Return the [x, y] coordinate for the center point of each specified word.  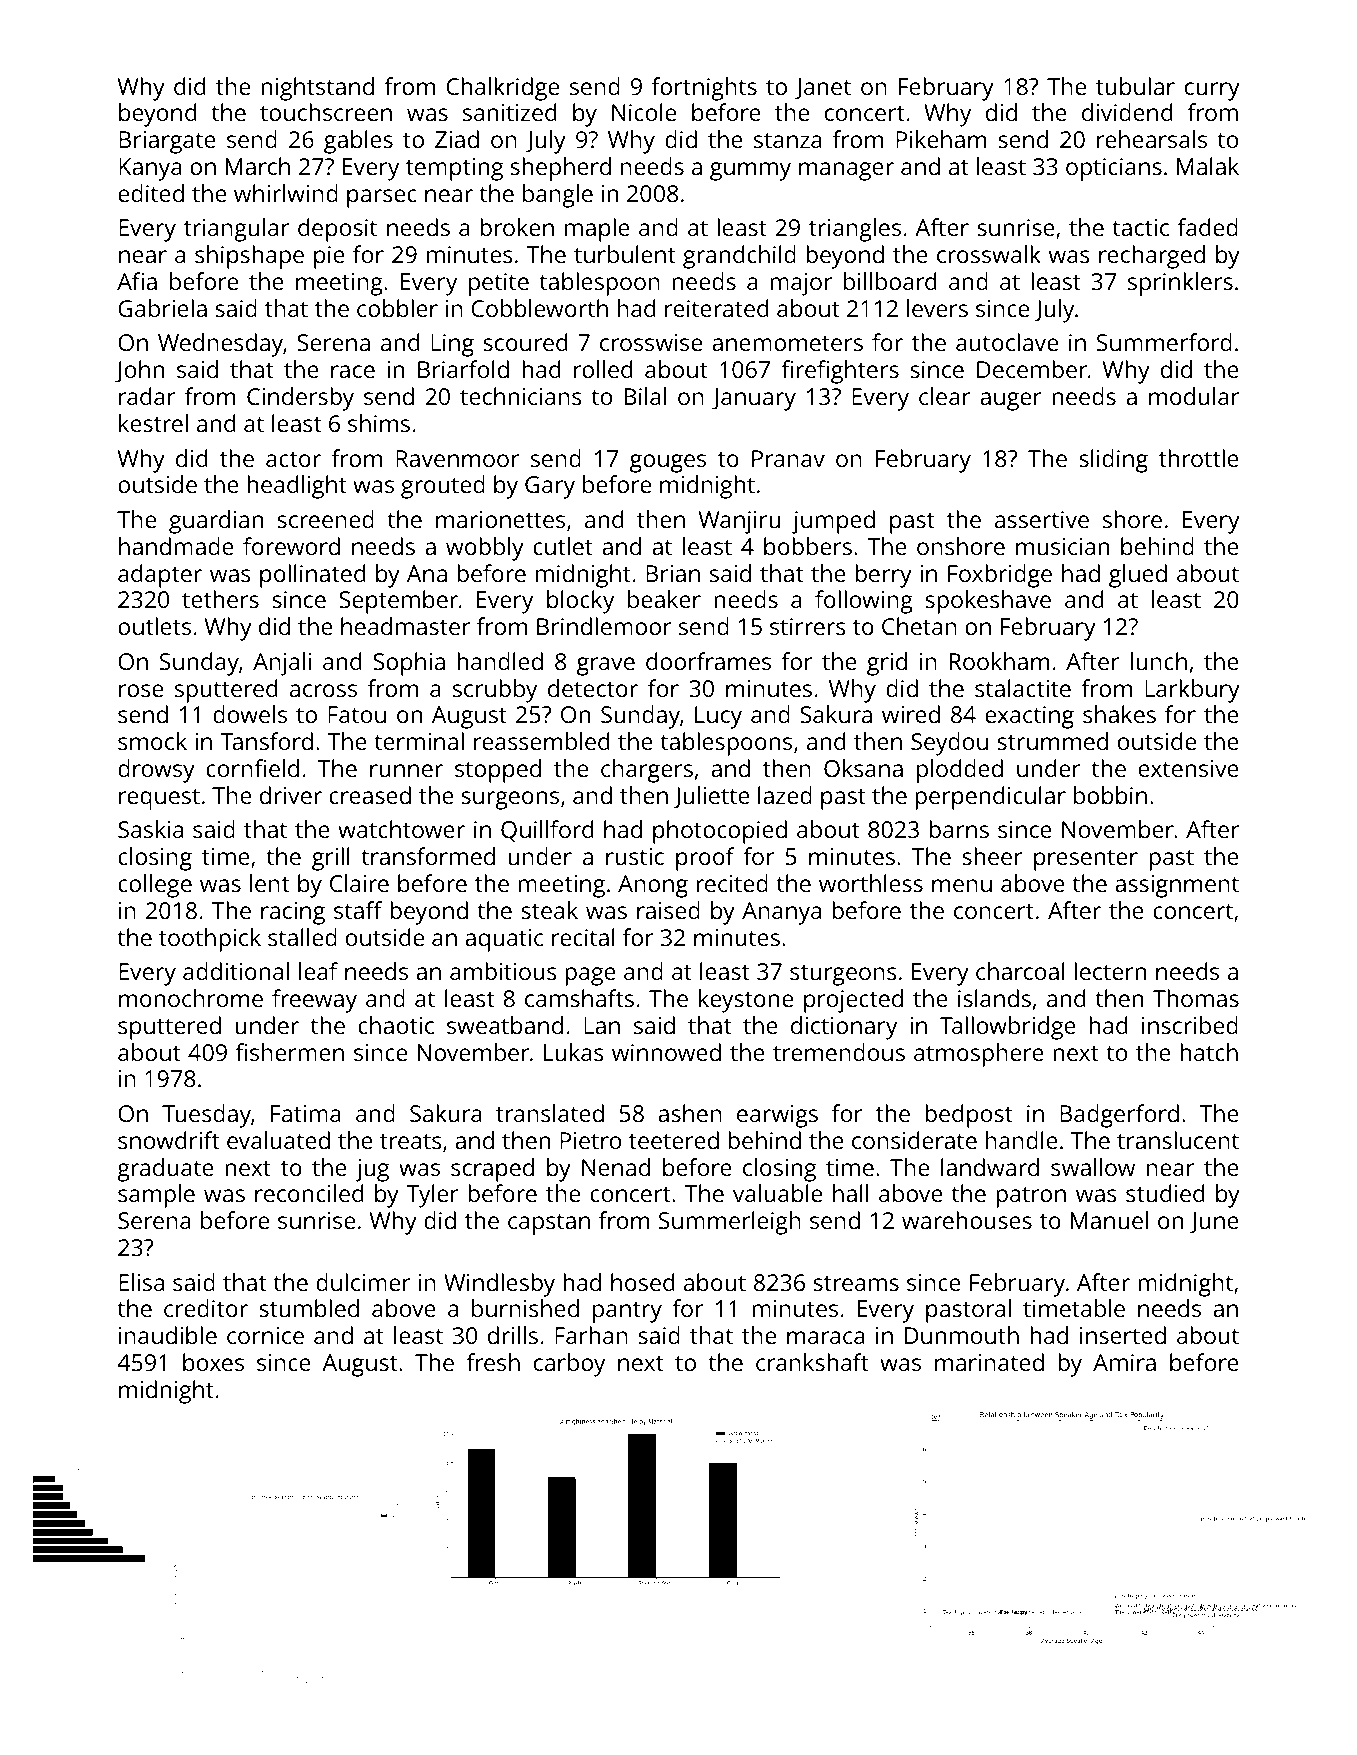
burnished [525, 1308]
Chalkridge [502, 89]
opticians [1114, 169]
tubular [1135, 86]
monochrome [191, 998]
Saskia [150, 829]
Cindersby [300, 399]
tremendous [839, 1052]
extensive [1189, 768]
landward [990, 1167]
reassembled [541, 741]
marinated [989, 1362]
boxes [213, 1362]
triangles [855, 230]
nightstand [317, 89]
